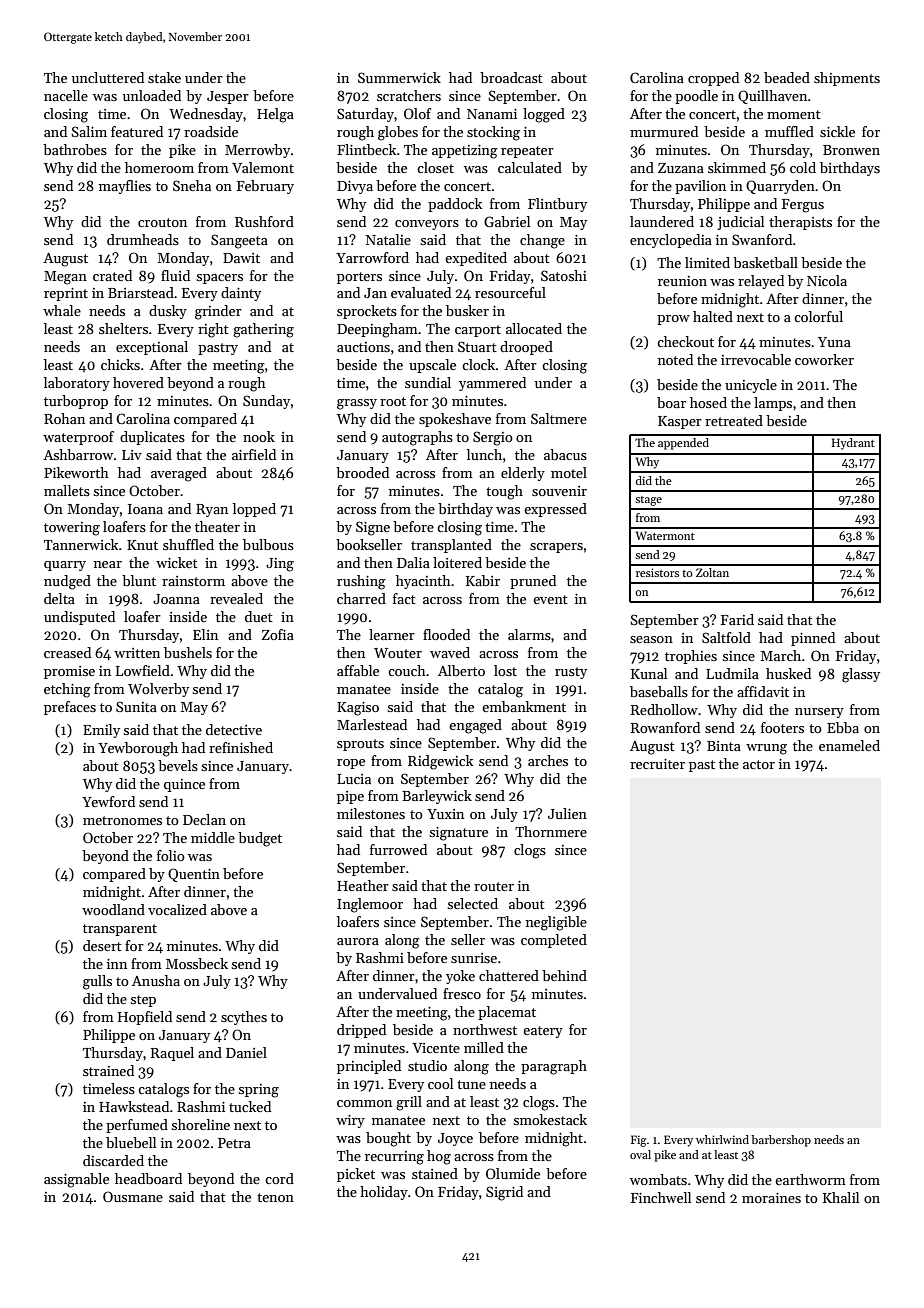 This image has height=1308, width=924. Describe the element at coordinates (722, 1139) in the image. I see `whirlwind` at that location.
